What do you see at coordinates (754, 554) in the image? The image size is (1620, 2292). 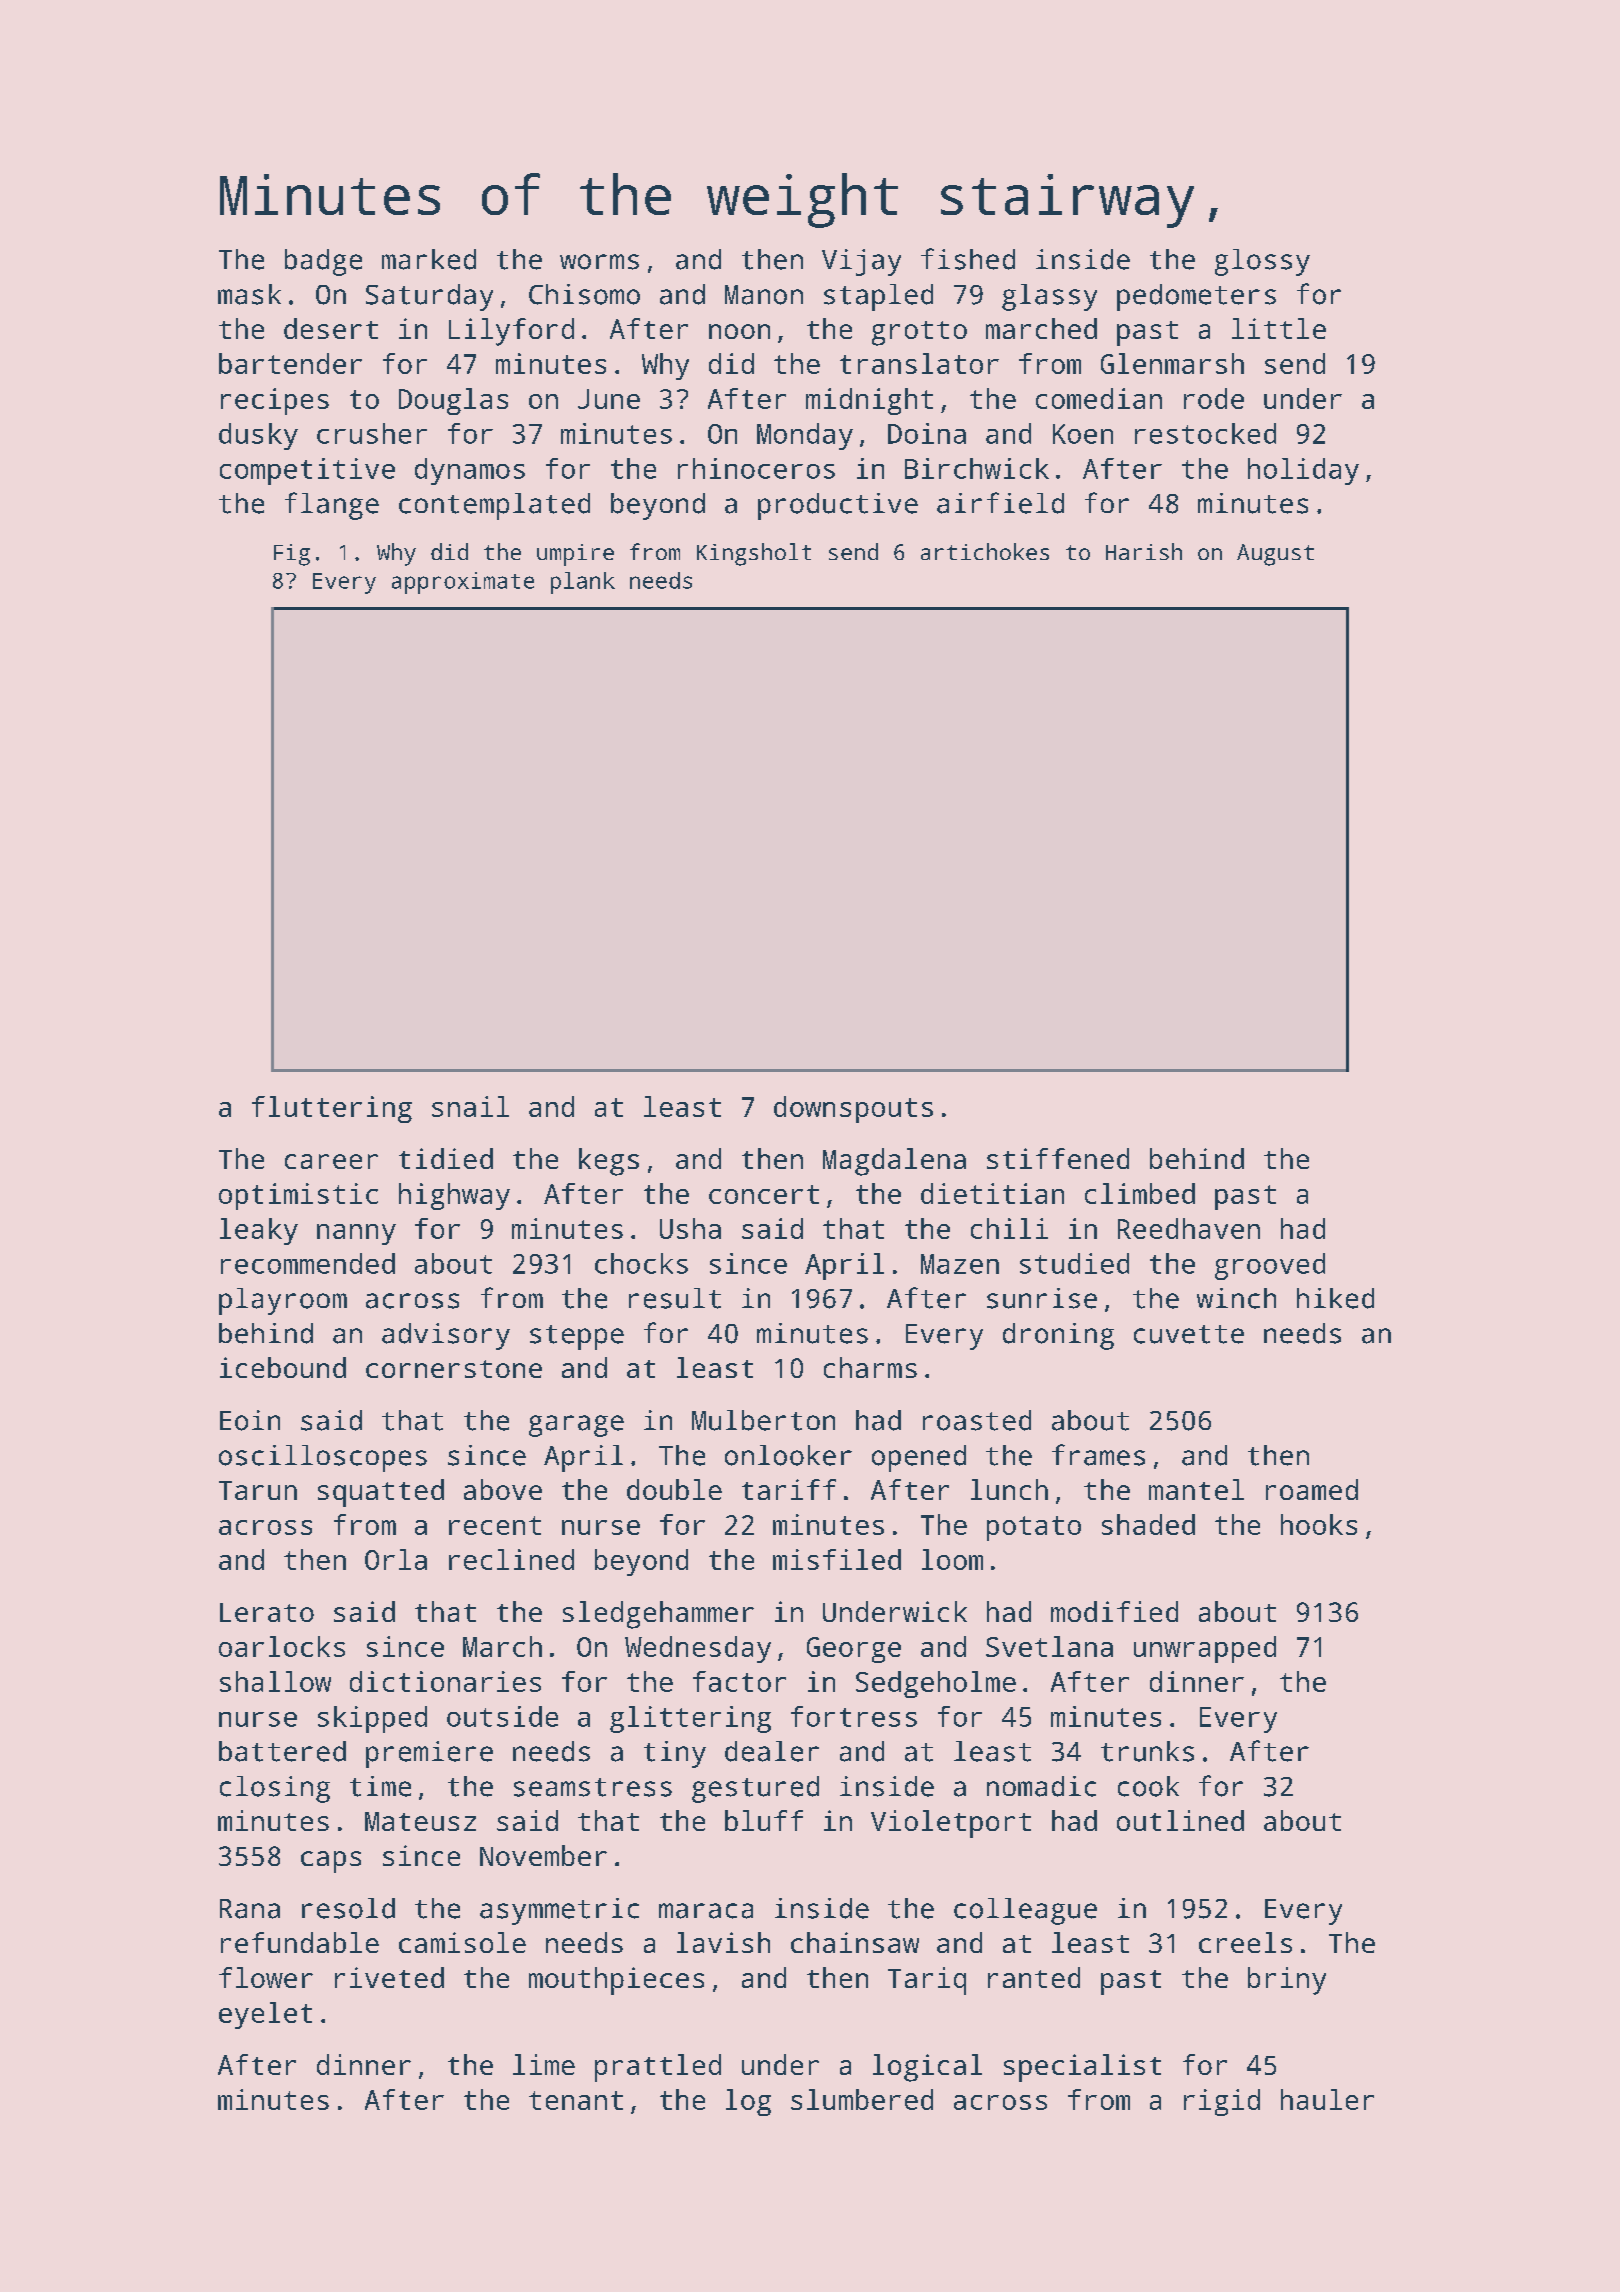 I see `Kingsholt` at bounding box center [754, 554].
